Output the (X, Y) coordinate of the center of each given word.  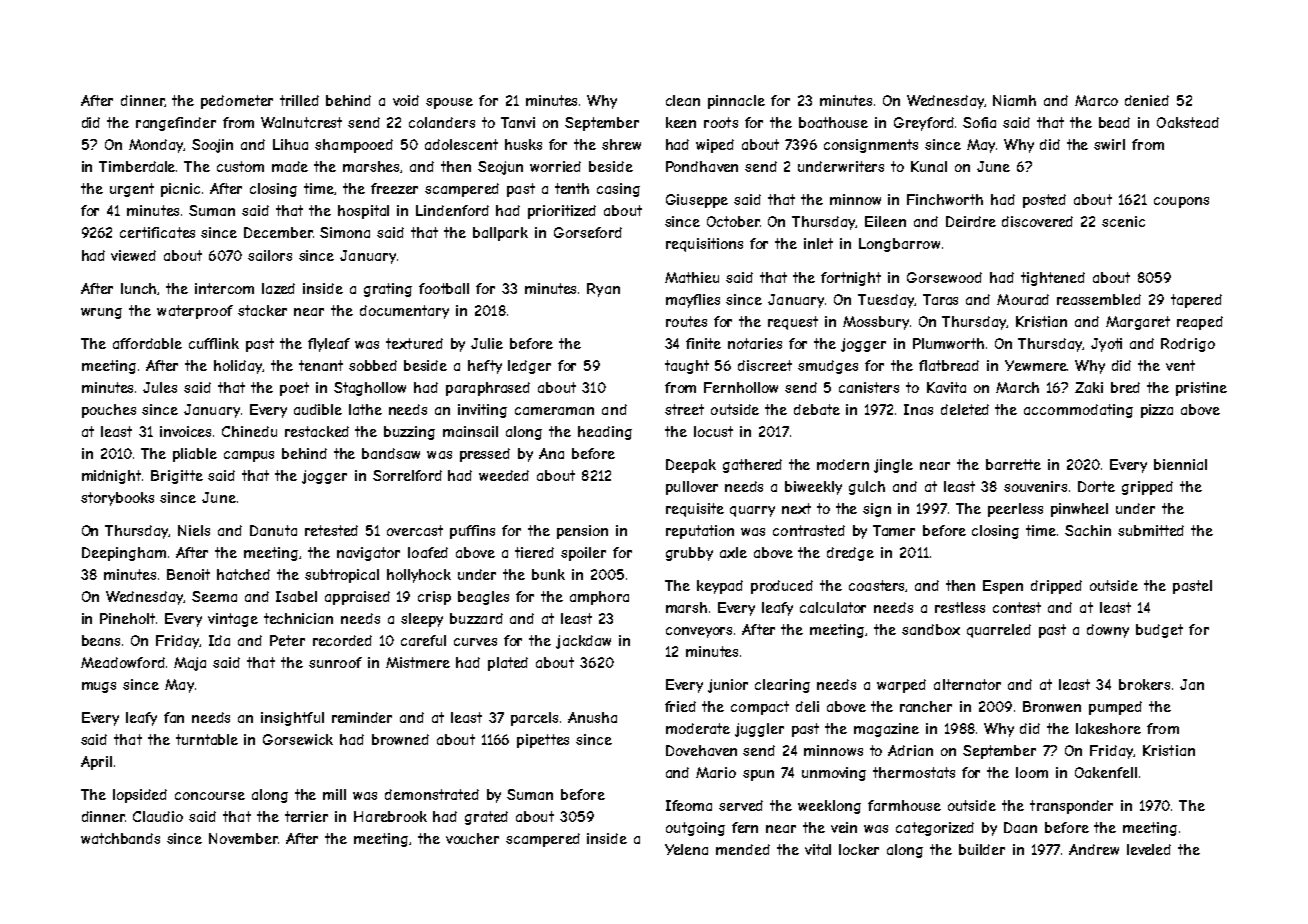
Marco (1096, 100)
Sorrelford (407, 475)
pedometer (237, 102)
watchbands (120, 838)
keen (681, 122)
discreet (765, 365)
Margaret (1138, 323)
